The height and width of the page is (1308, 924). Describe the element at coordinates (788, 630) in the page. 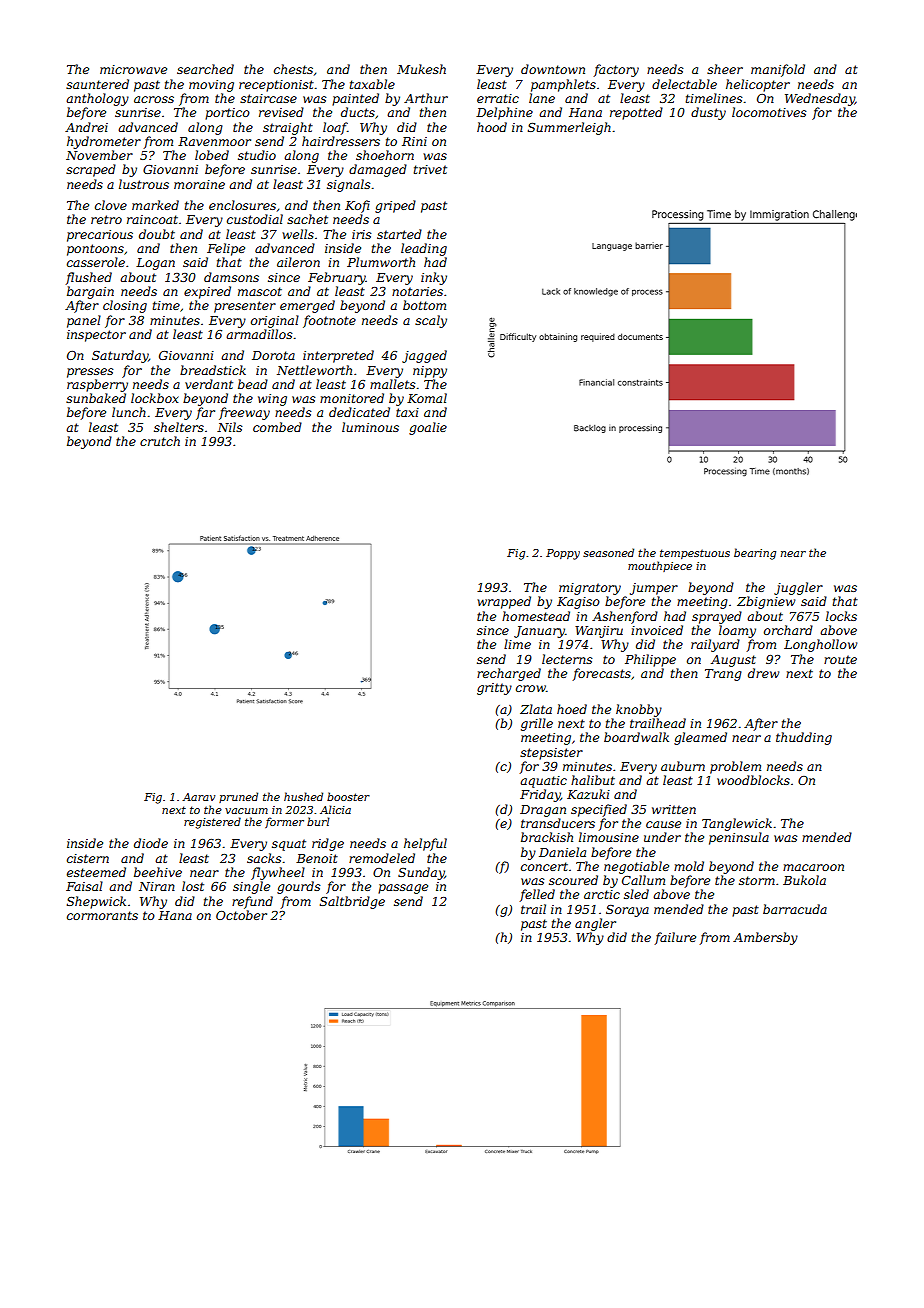

I see `orchard` at that location.
